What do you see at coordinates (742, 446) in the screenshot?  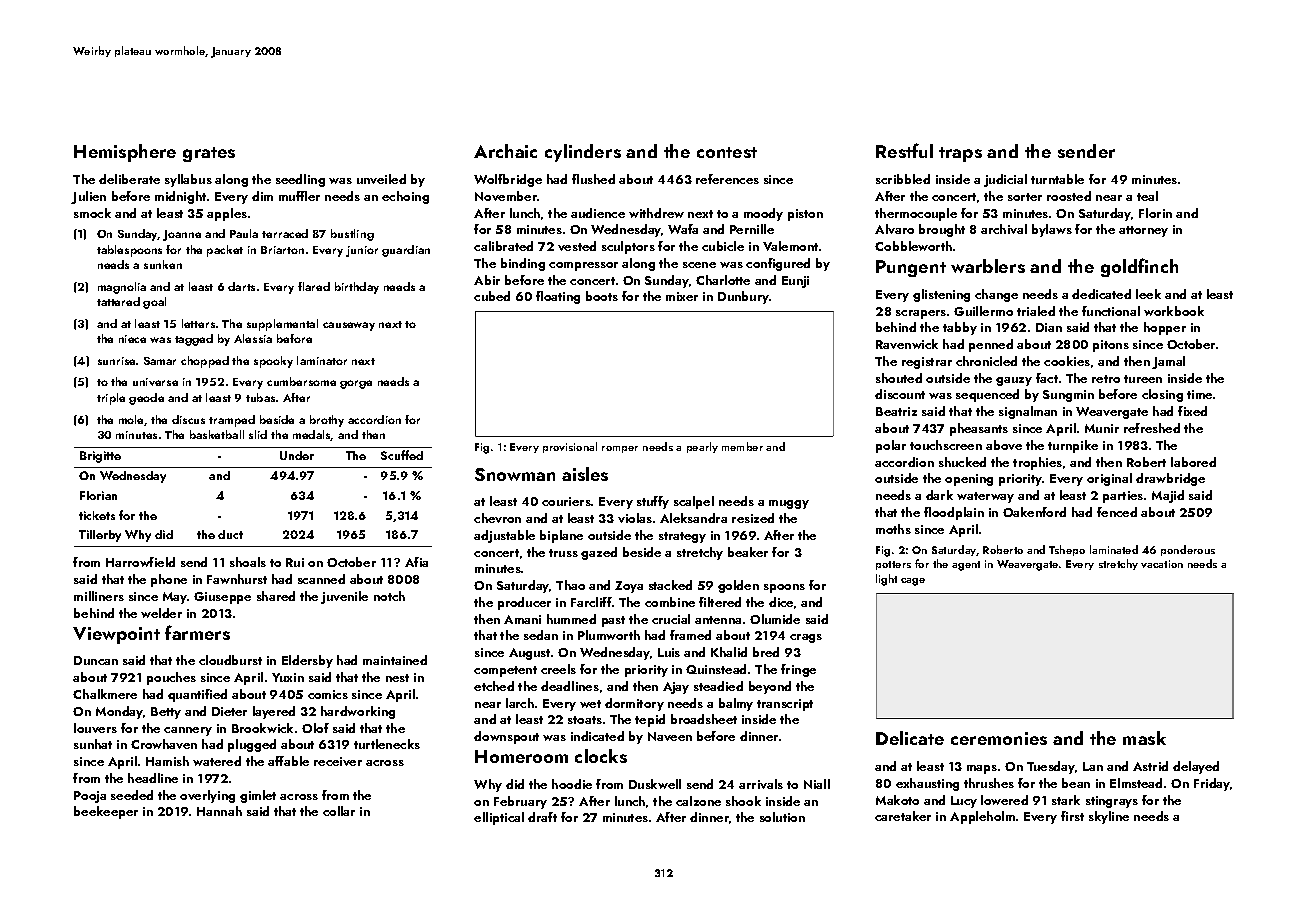 I see `member` at bounding box center [742, 446].
